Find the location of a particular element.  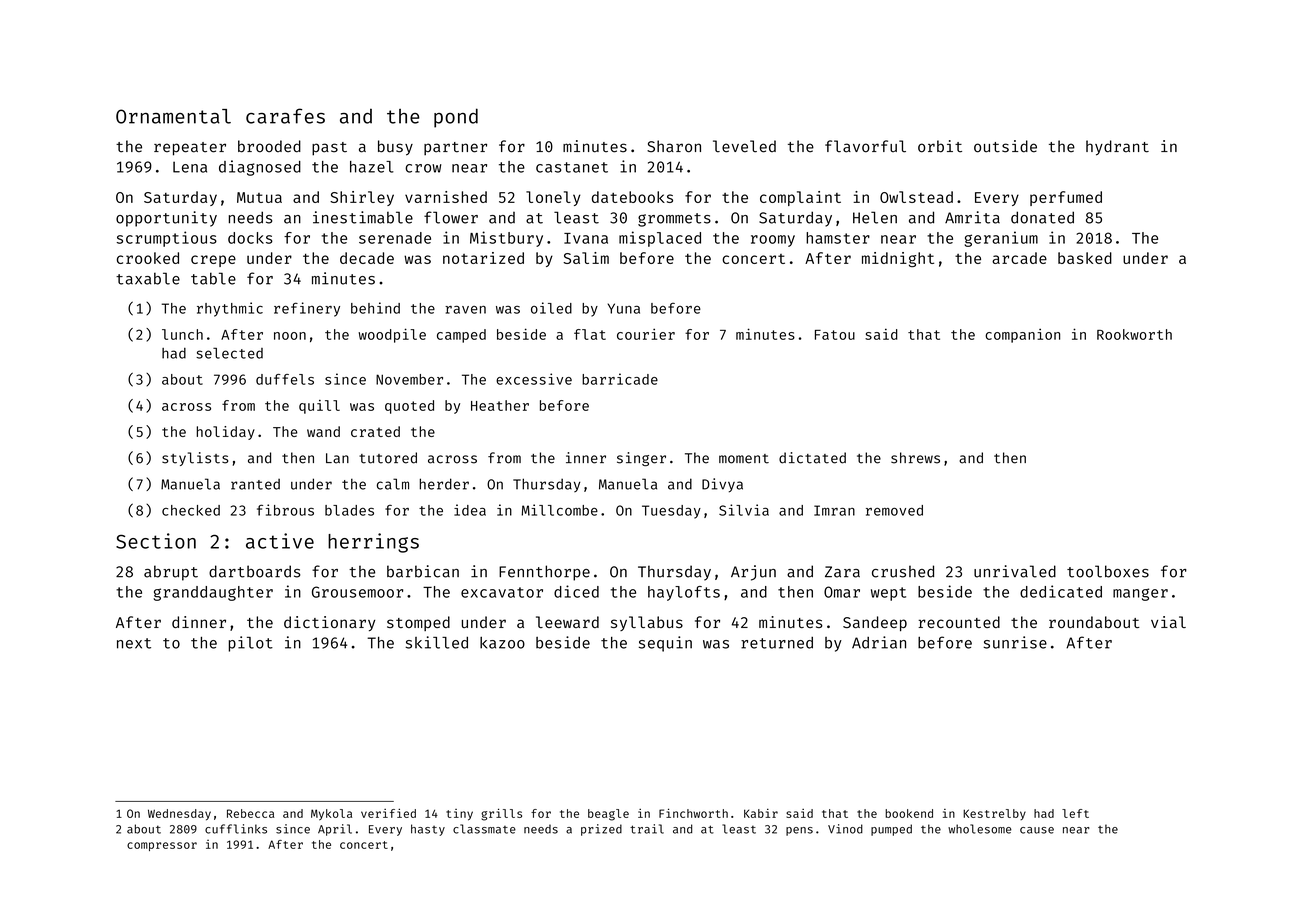

prized is located at coordinates (601, 830).
